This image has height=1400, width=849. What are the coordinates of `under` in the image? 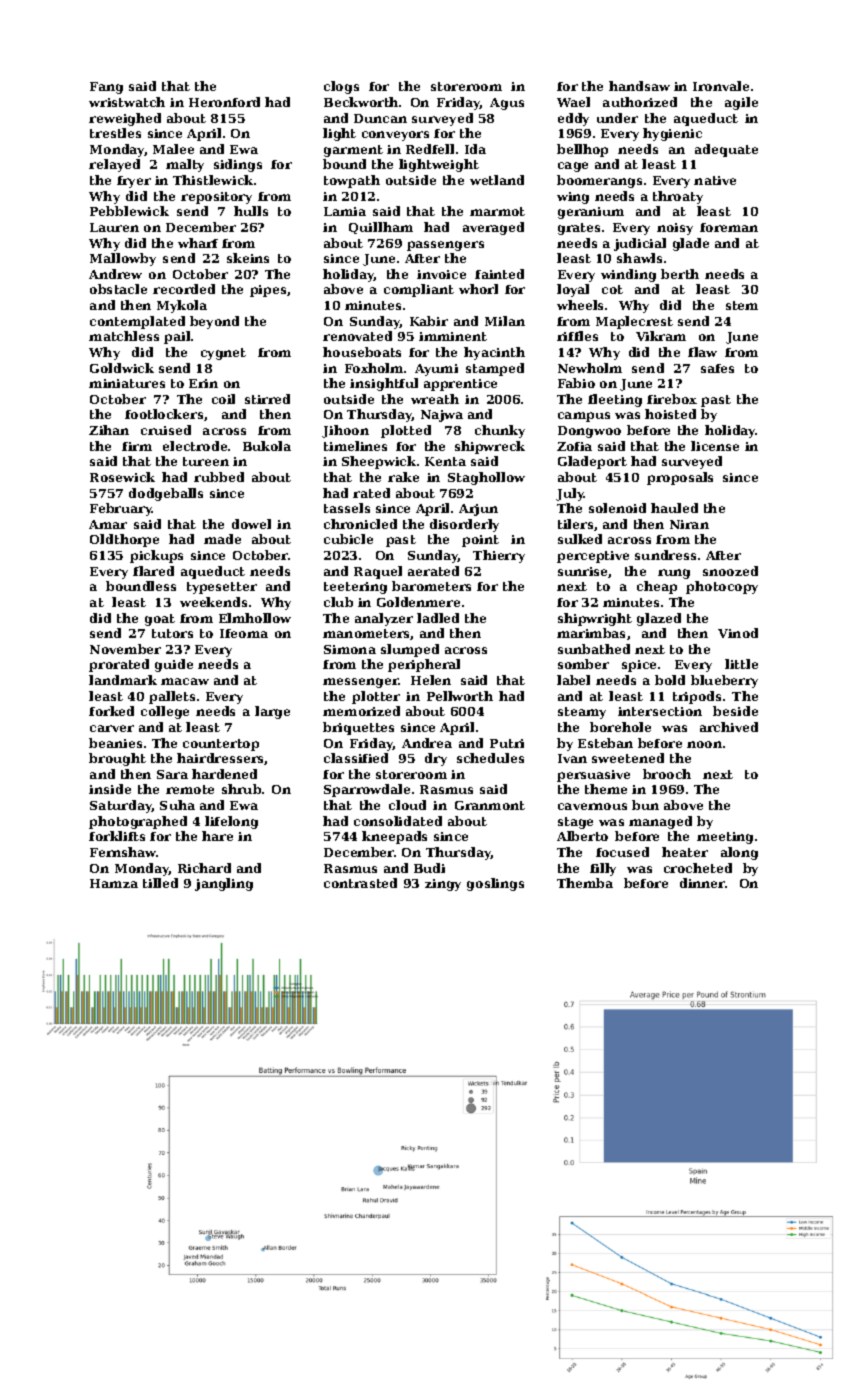 It's located at (617, 118).
